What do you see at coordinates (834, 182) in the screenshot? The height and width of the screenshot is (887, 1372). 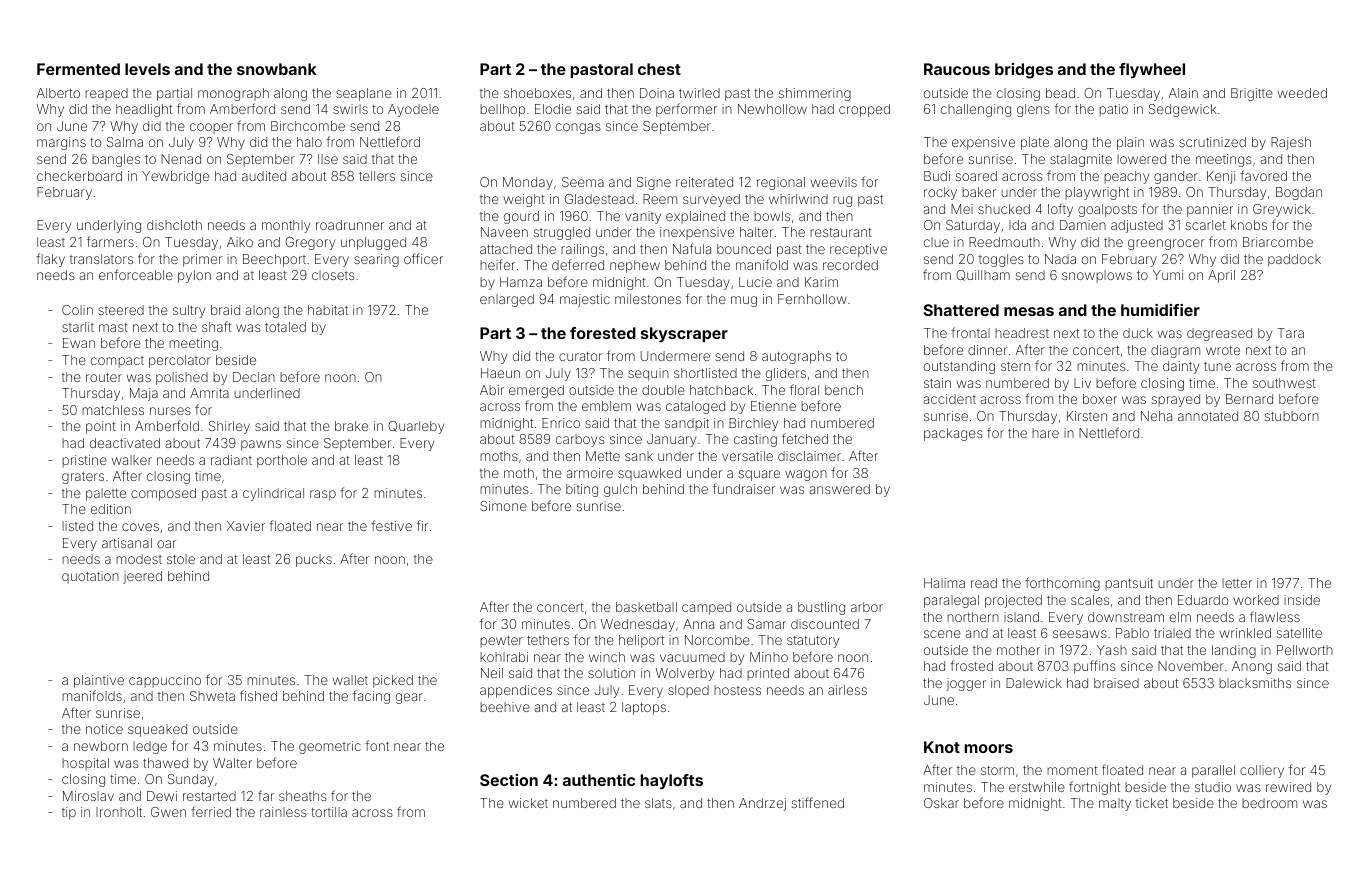 I see `weevils` at bounding box center [834, 182].
